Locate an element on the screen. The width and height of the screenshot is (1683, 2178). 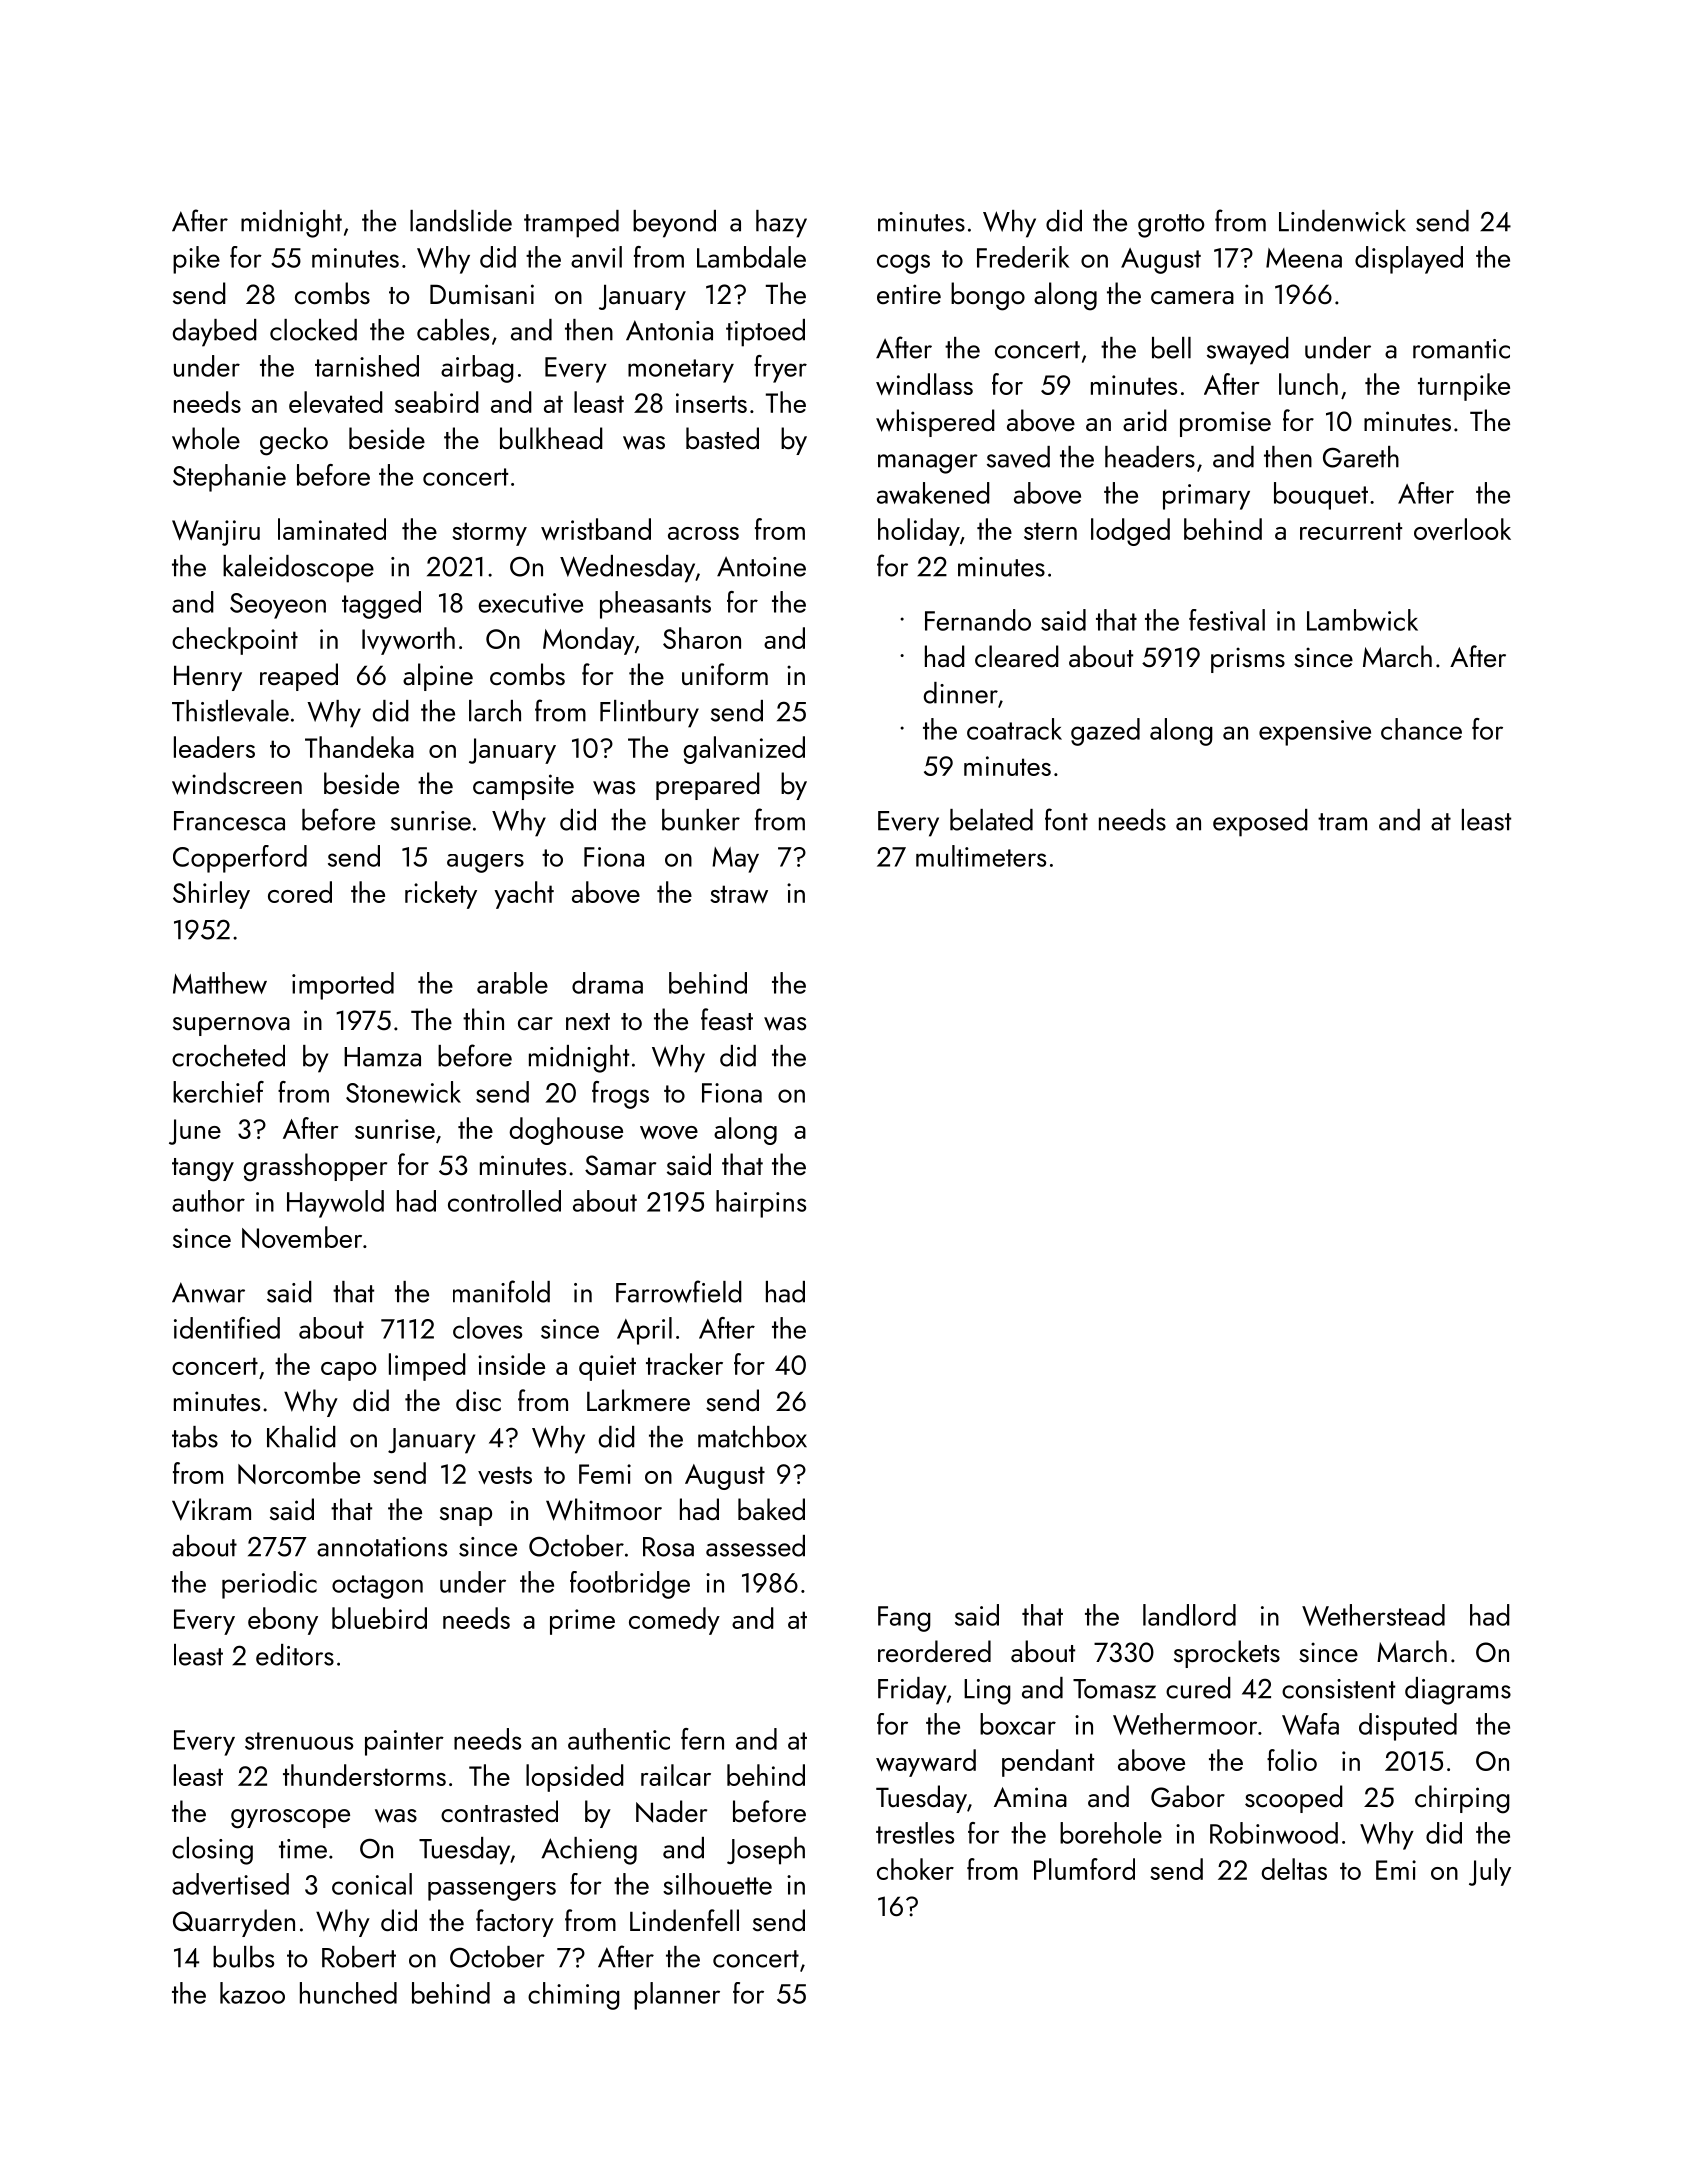
galvanized is located at coordinates (744, 750).
